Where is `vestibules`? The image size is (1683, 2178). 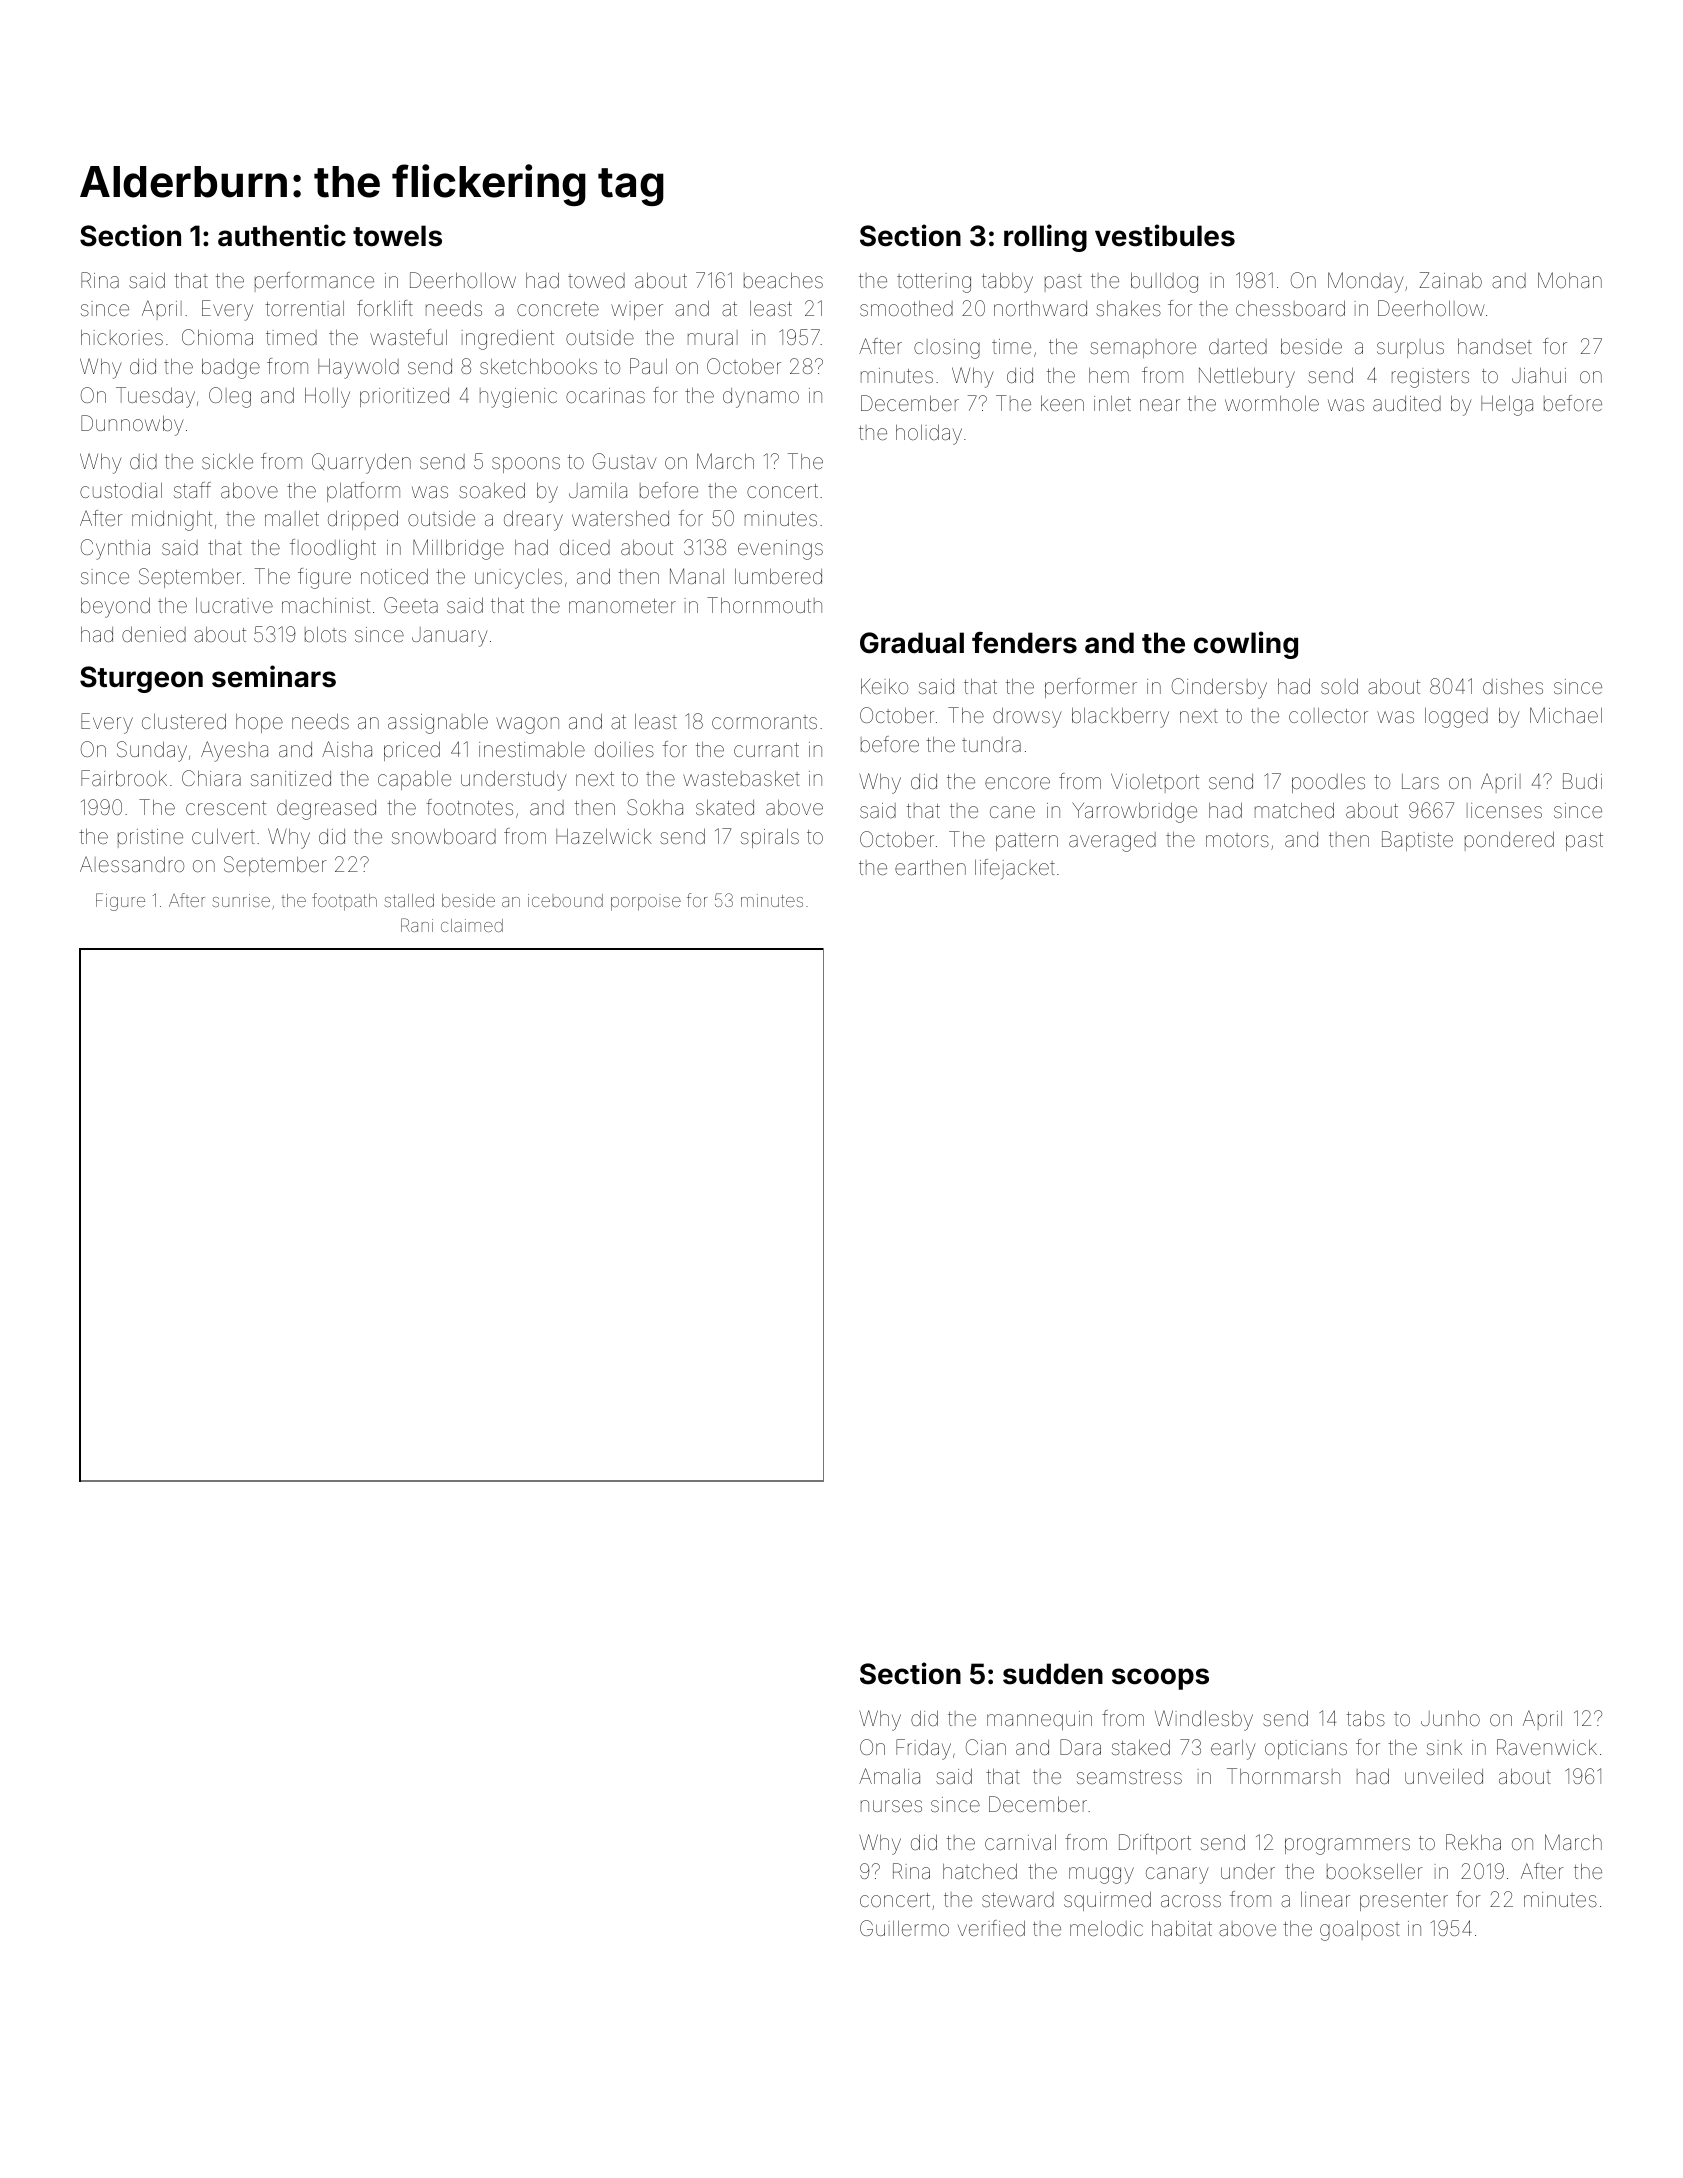 vestibules is located at coordinates (1165, 235).
